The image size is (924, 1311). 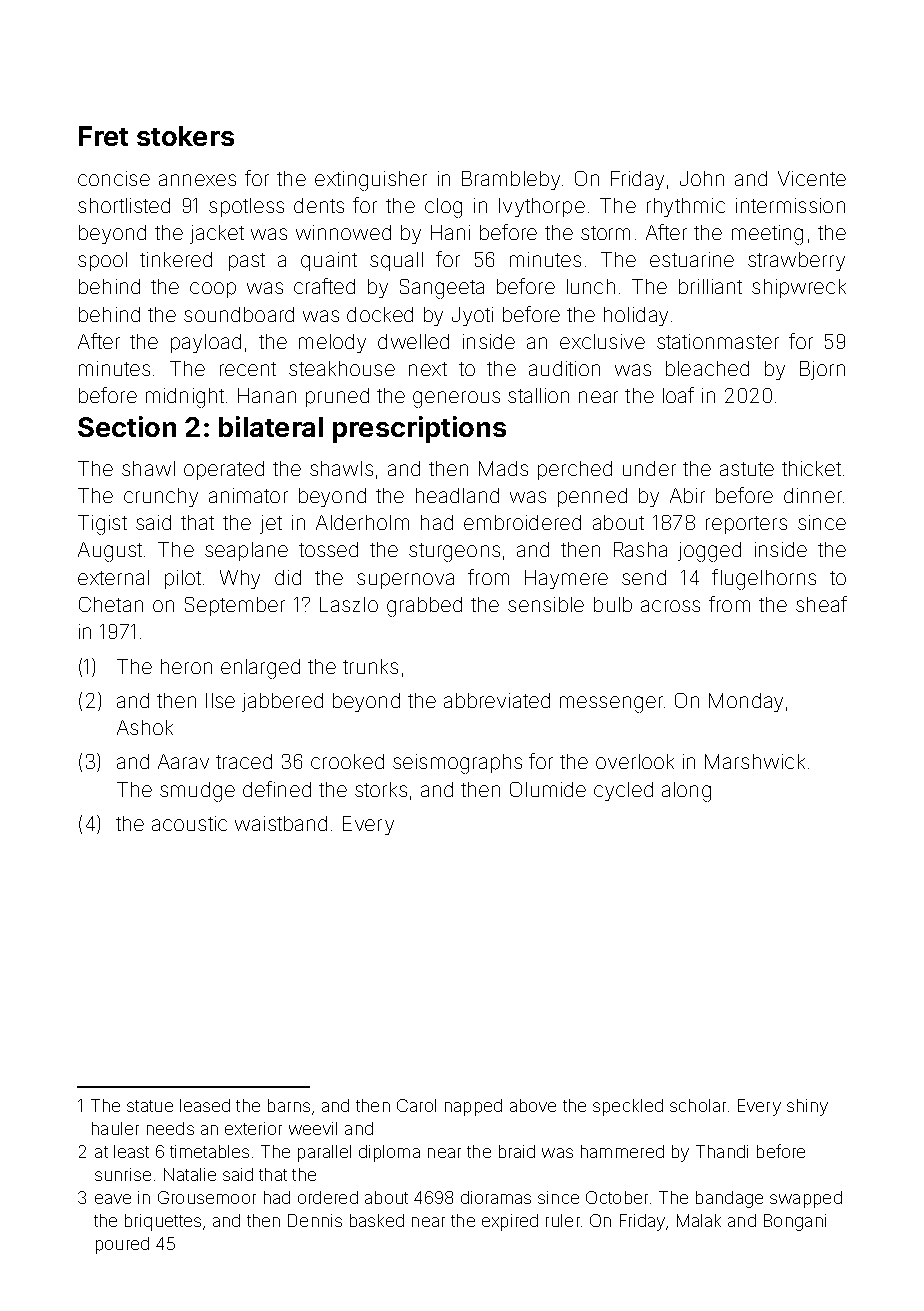 What do you see at coordinates (239, 314) in the image?
I see `soundboard` at bounding box center [239, 314].
